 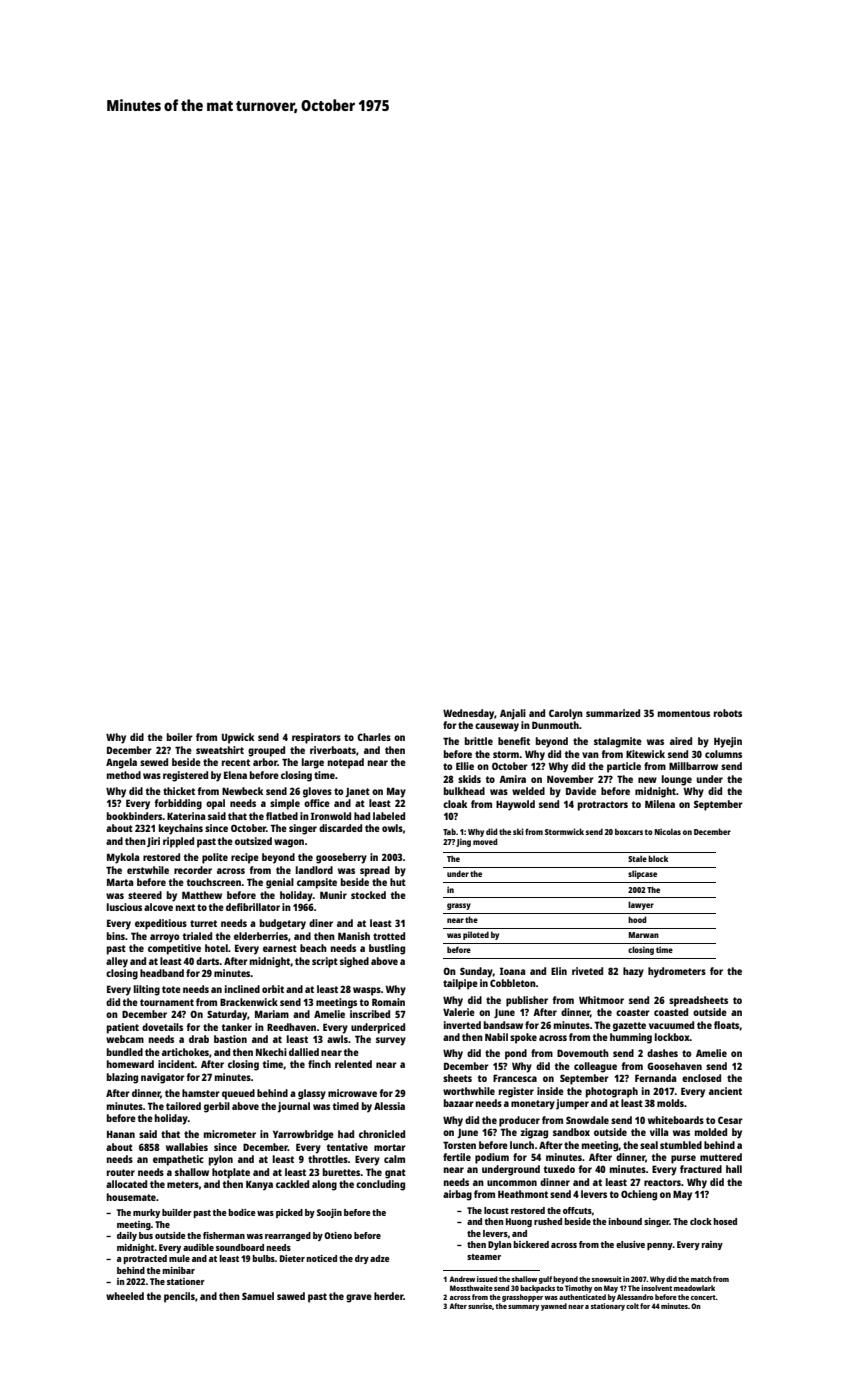 I want to click on Sunday, so click(x=476, y=972).
